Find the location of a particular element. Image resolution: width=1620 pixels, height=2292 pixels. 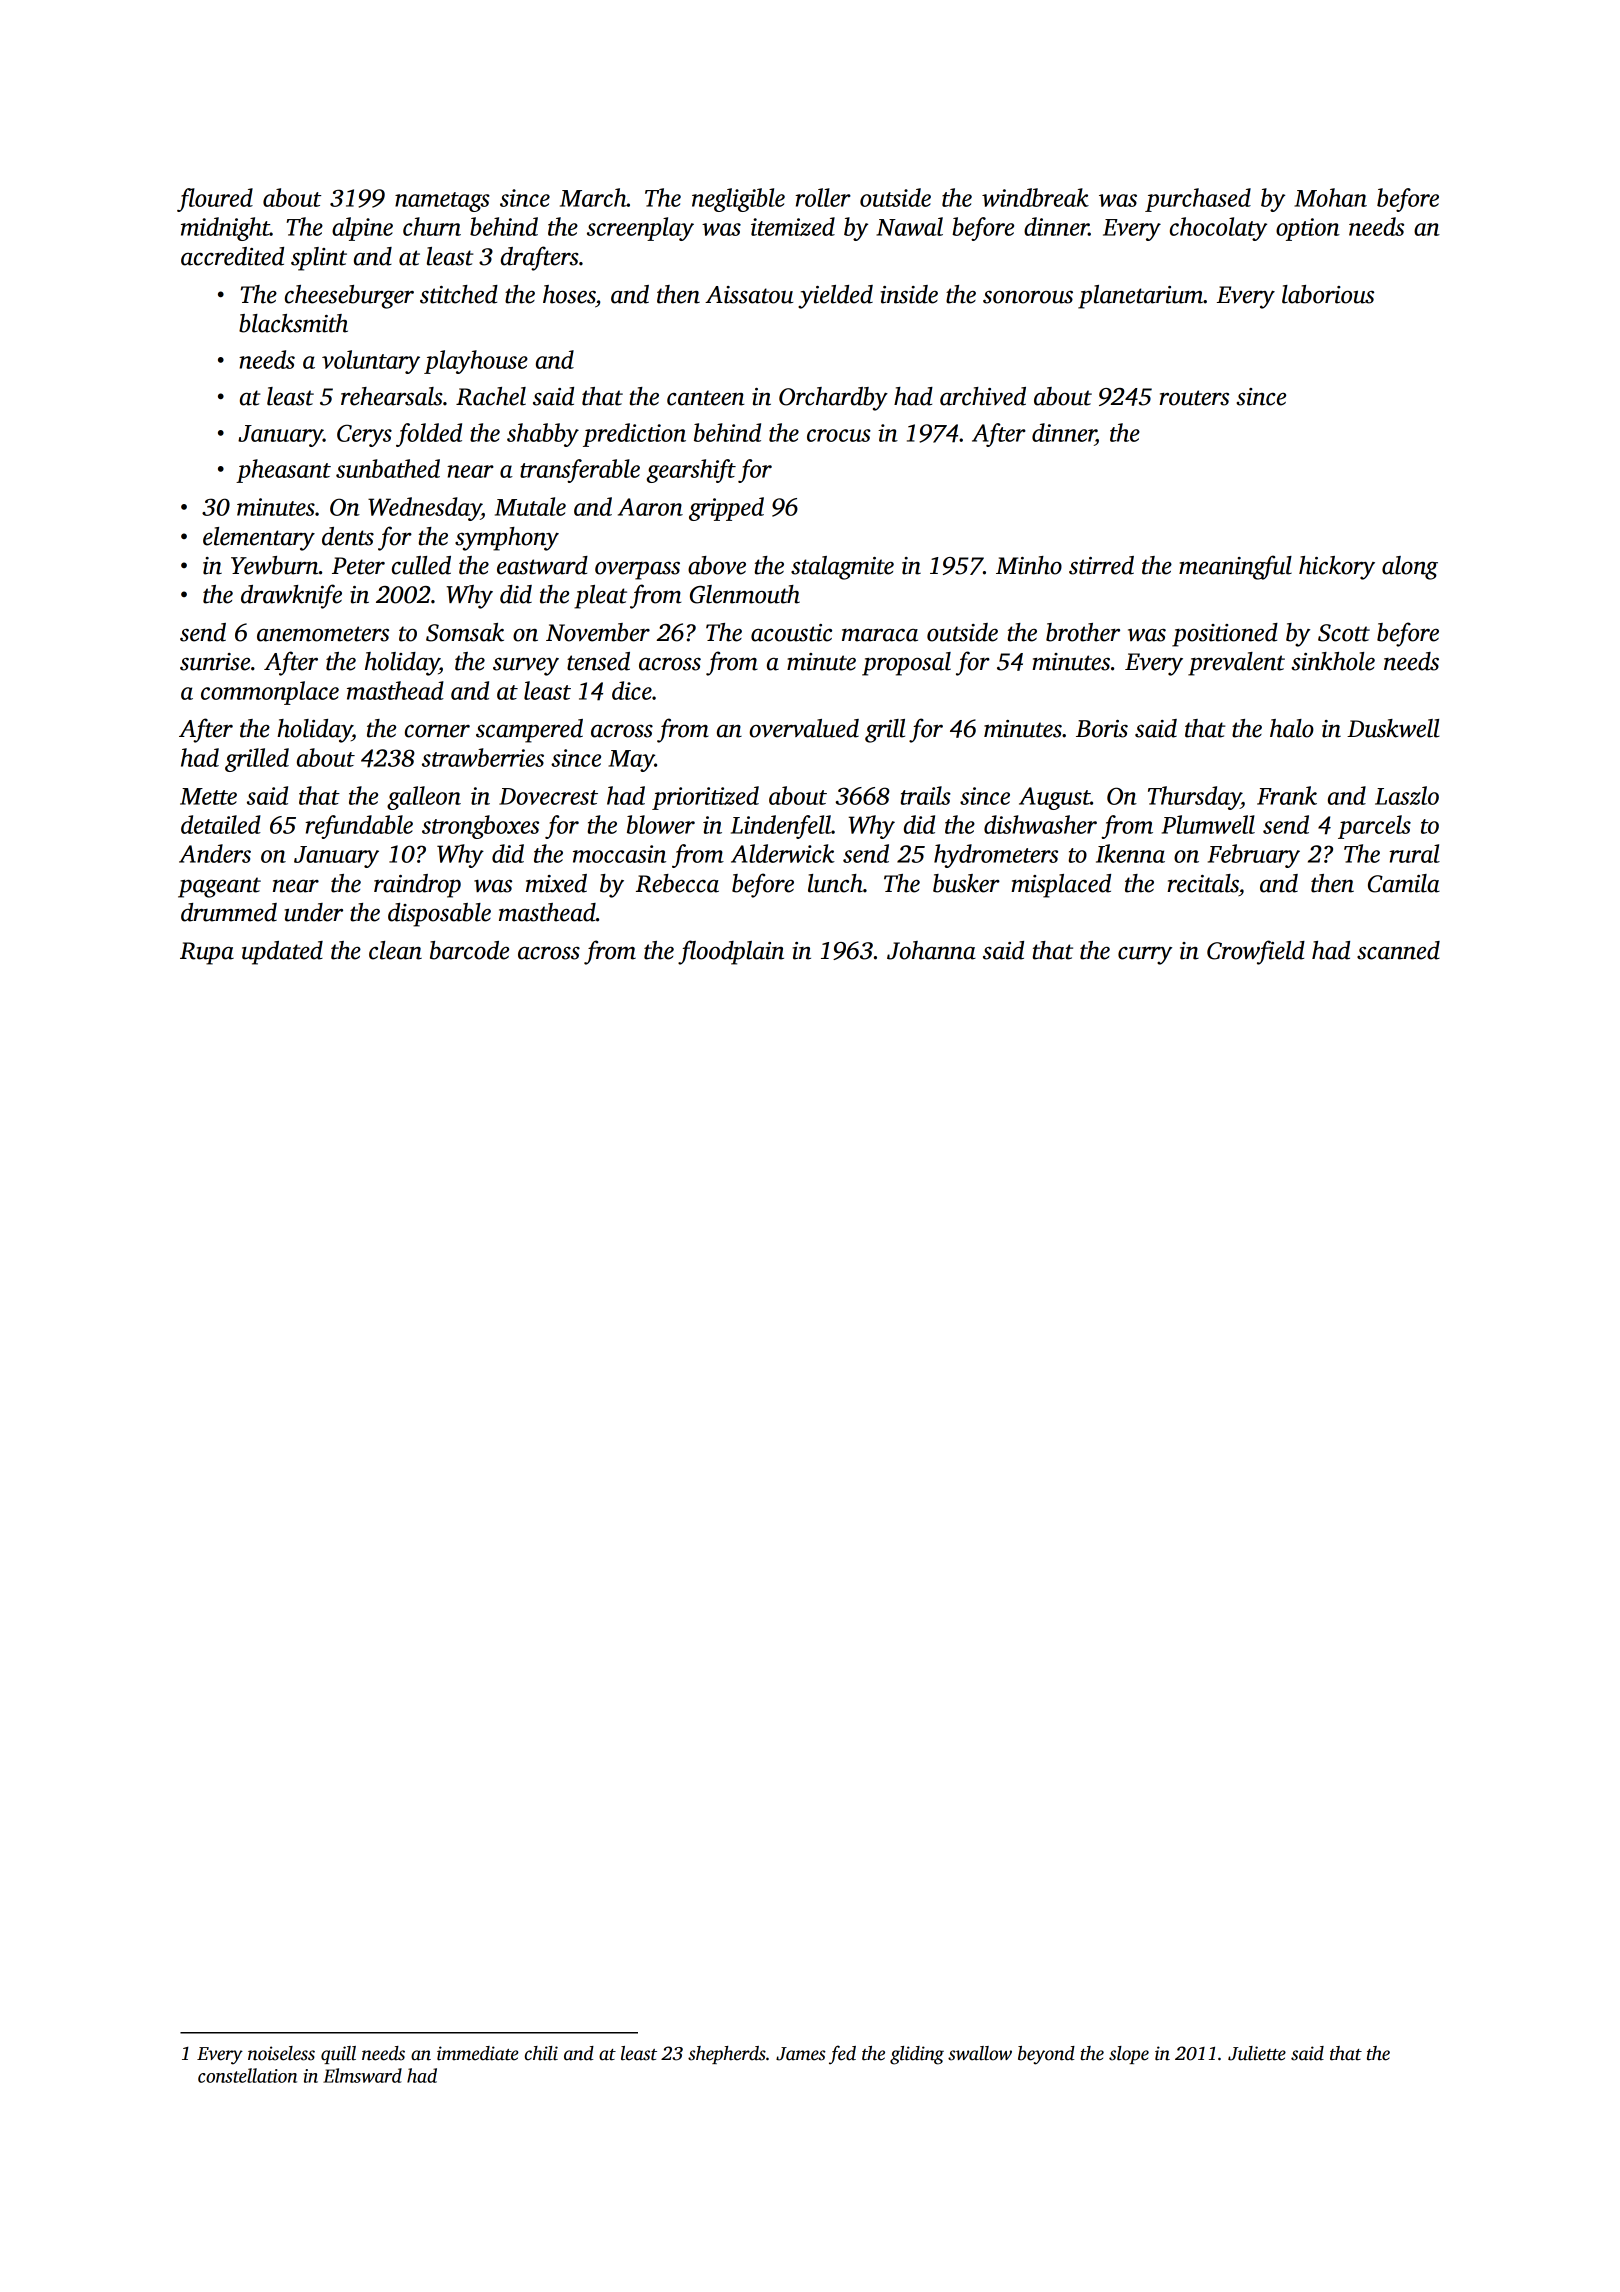

floodplain is located at coordinates (731, 952).
